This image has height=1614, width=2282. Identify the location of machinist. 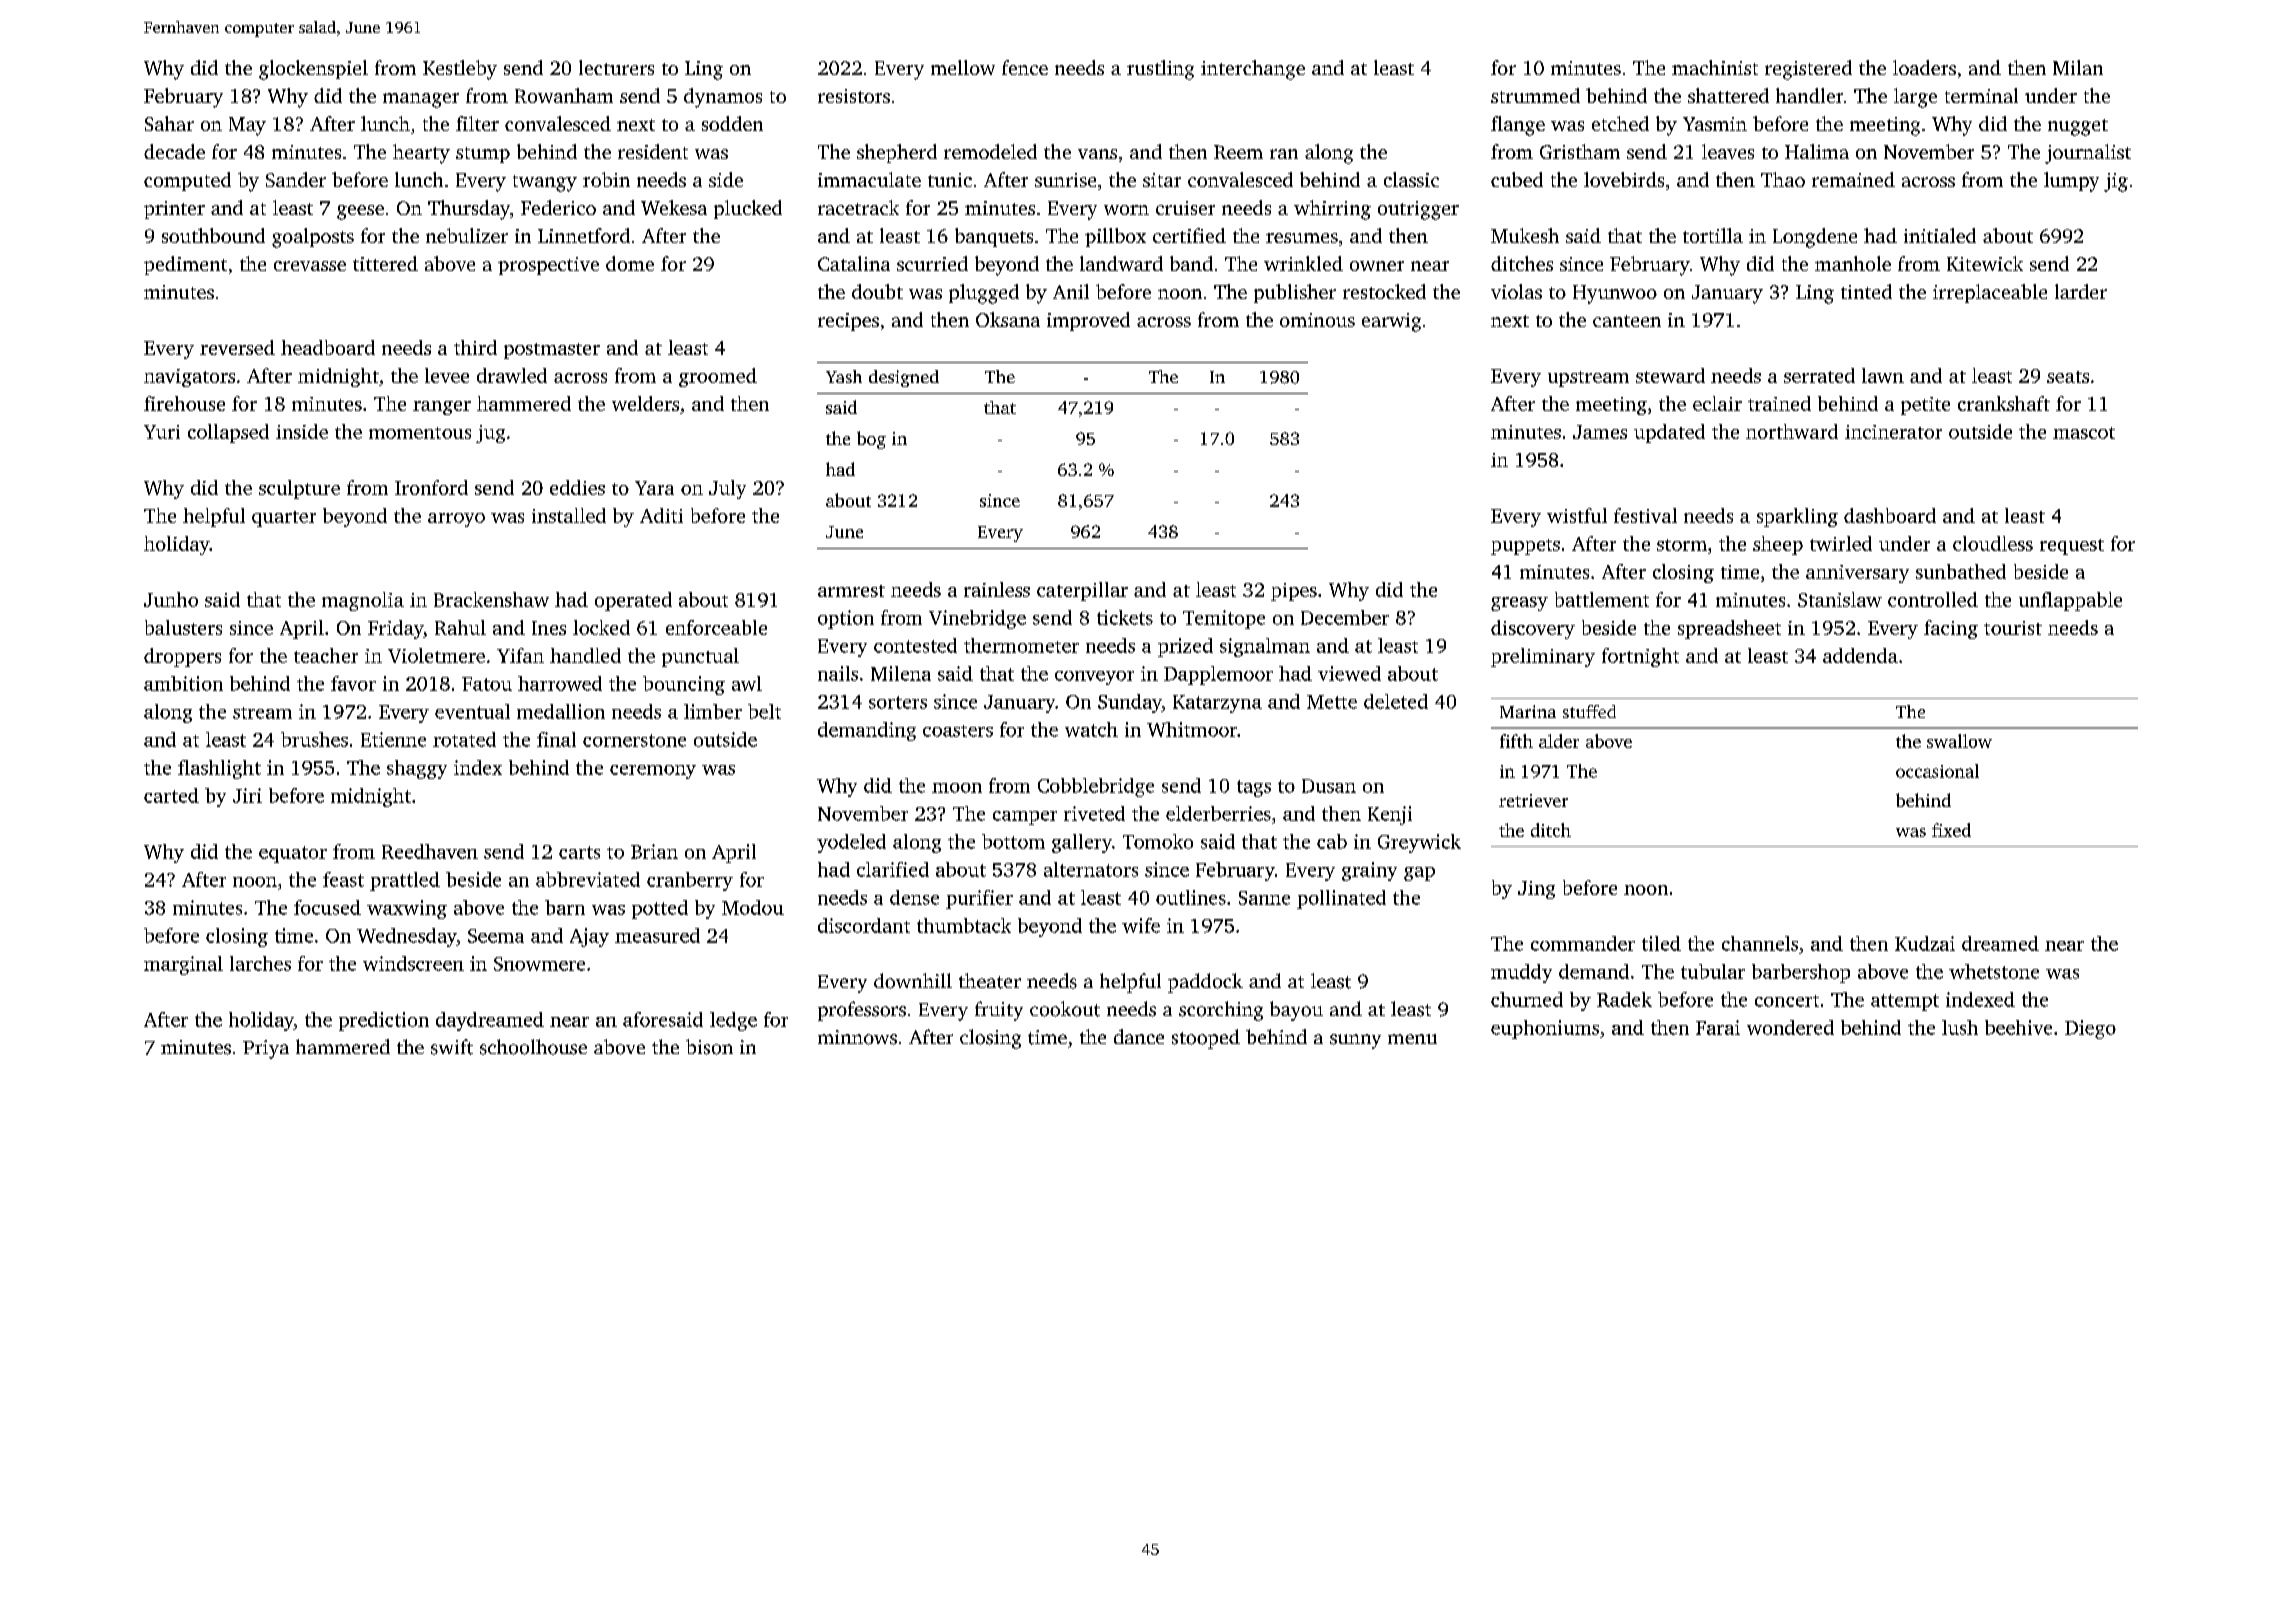
(1715, 67).
